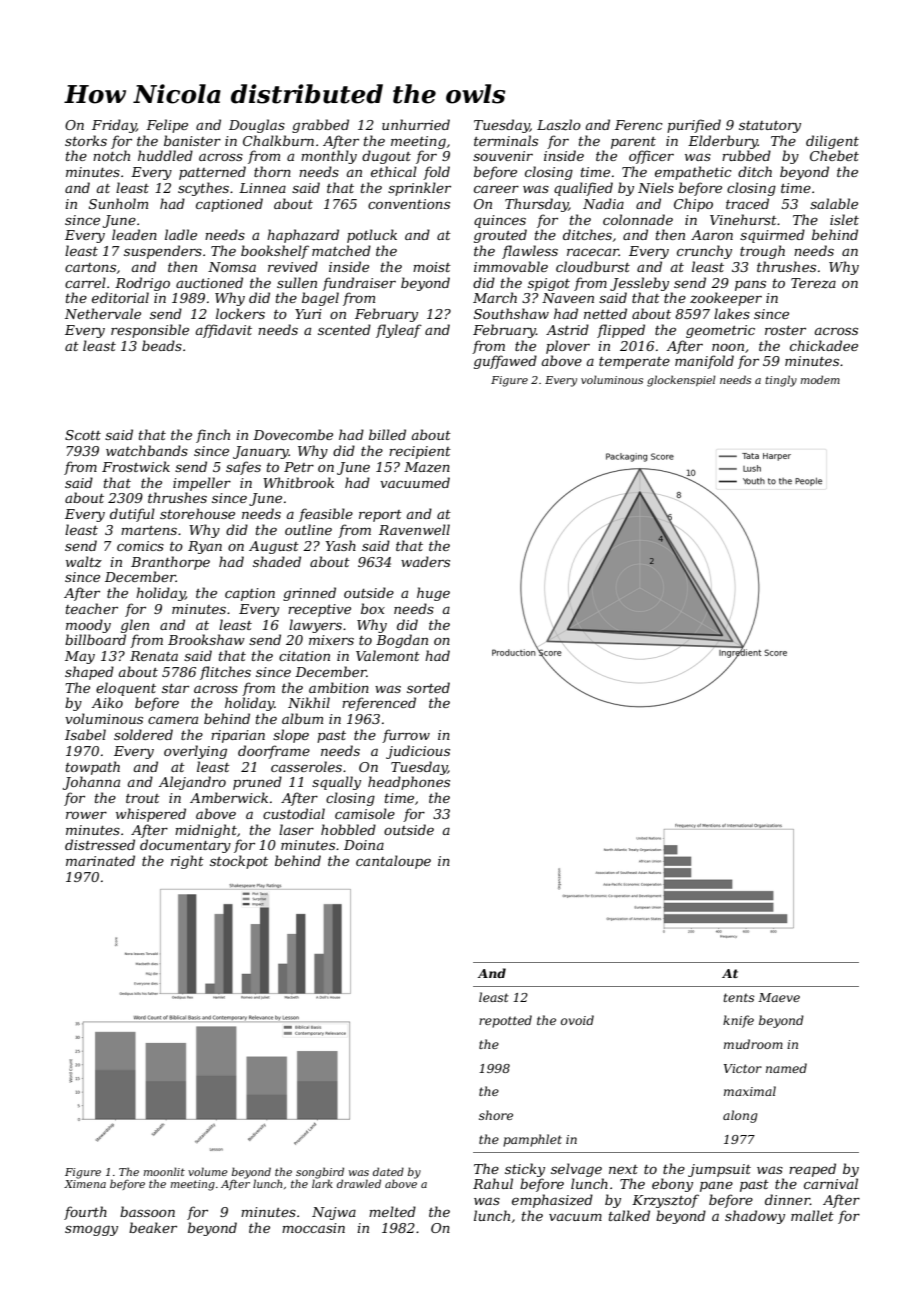  Describe the element at coordinates (603, 203) in the screenshot. I see `Nadia` at that location.
